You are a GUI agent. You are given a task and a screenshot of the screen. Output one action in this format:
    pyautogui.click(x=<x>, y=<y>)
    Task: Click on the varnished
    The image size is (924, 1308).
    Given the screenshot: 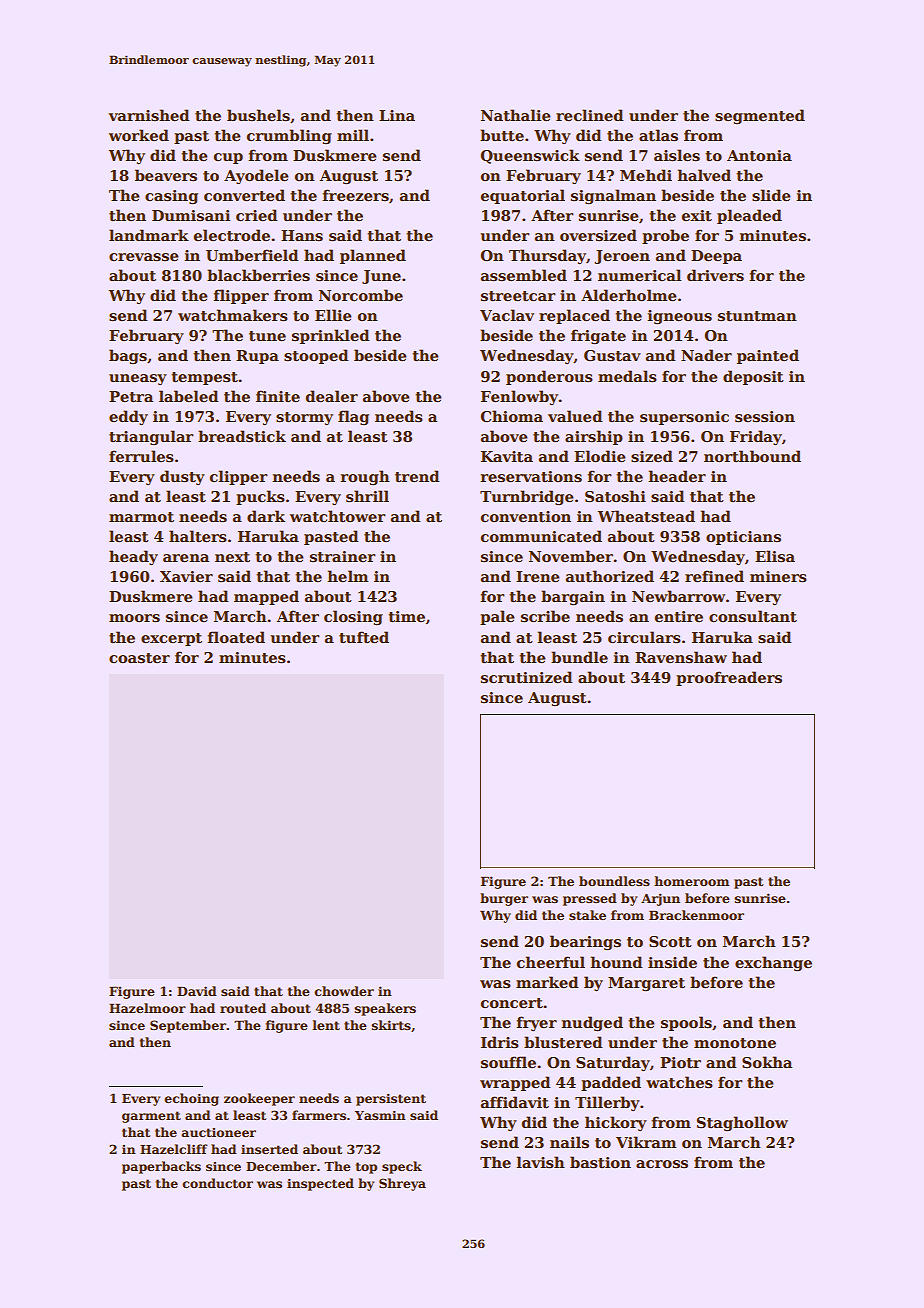 What is the action you would take?
    pyautogui.click(x=148, y=115)
